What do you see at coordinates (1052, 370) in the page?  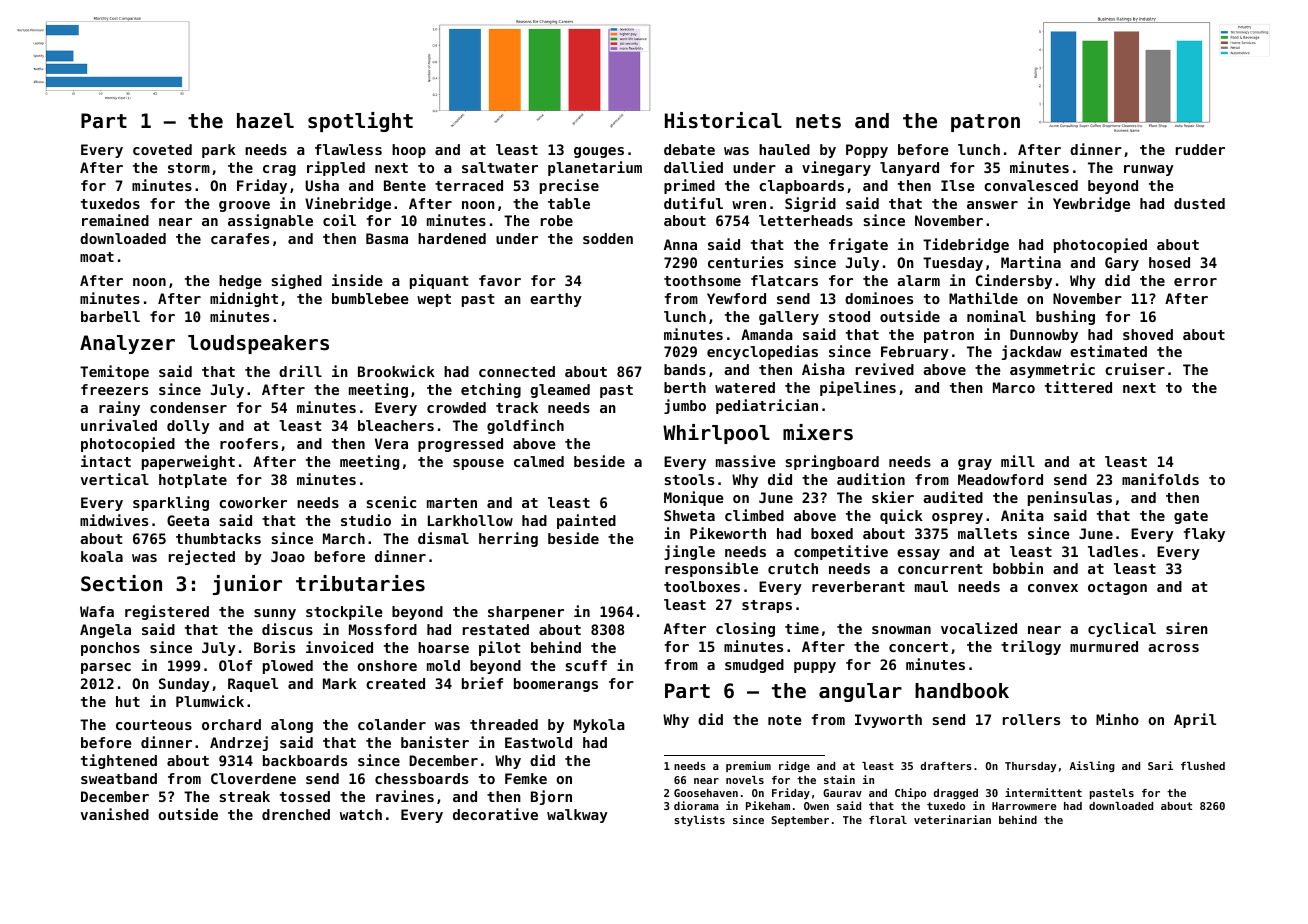 I see `asymmetric` at bounding box center [1052, 370].
